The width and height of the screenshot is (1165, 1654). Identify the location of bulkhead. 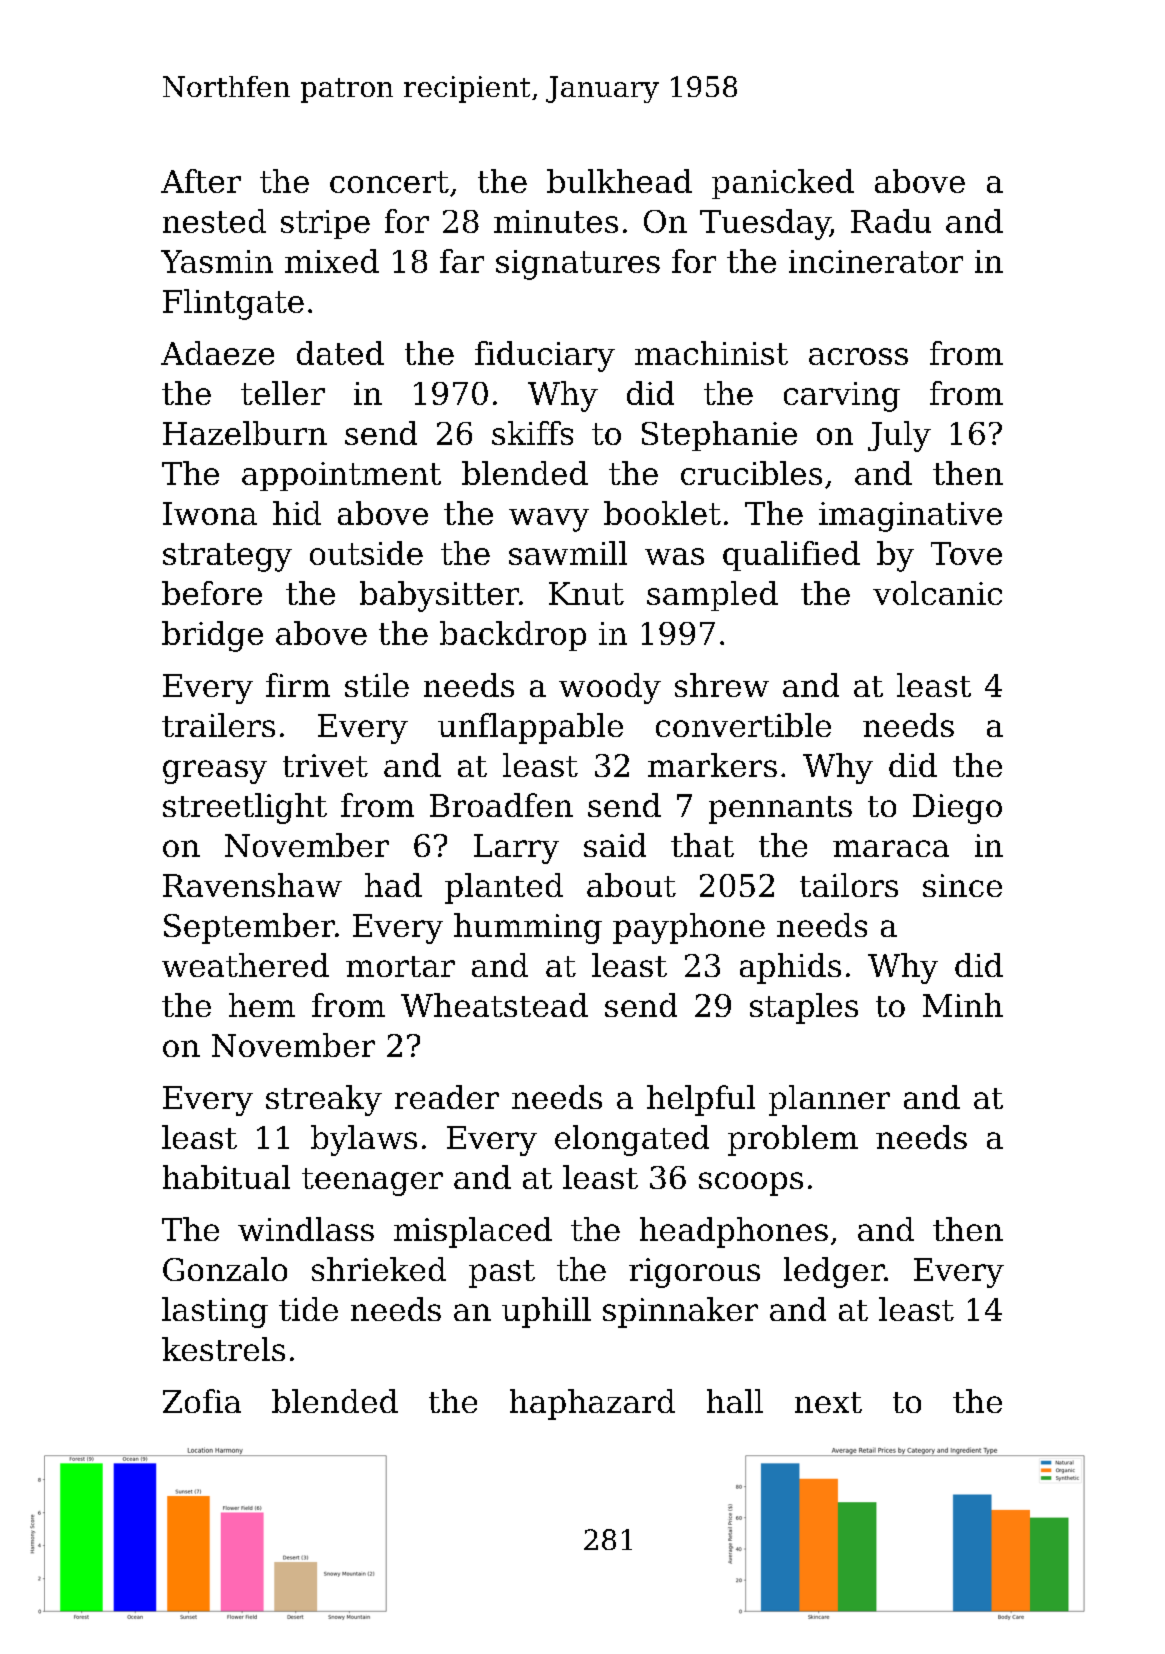
(619, 181).
